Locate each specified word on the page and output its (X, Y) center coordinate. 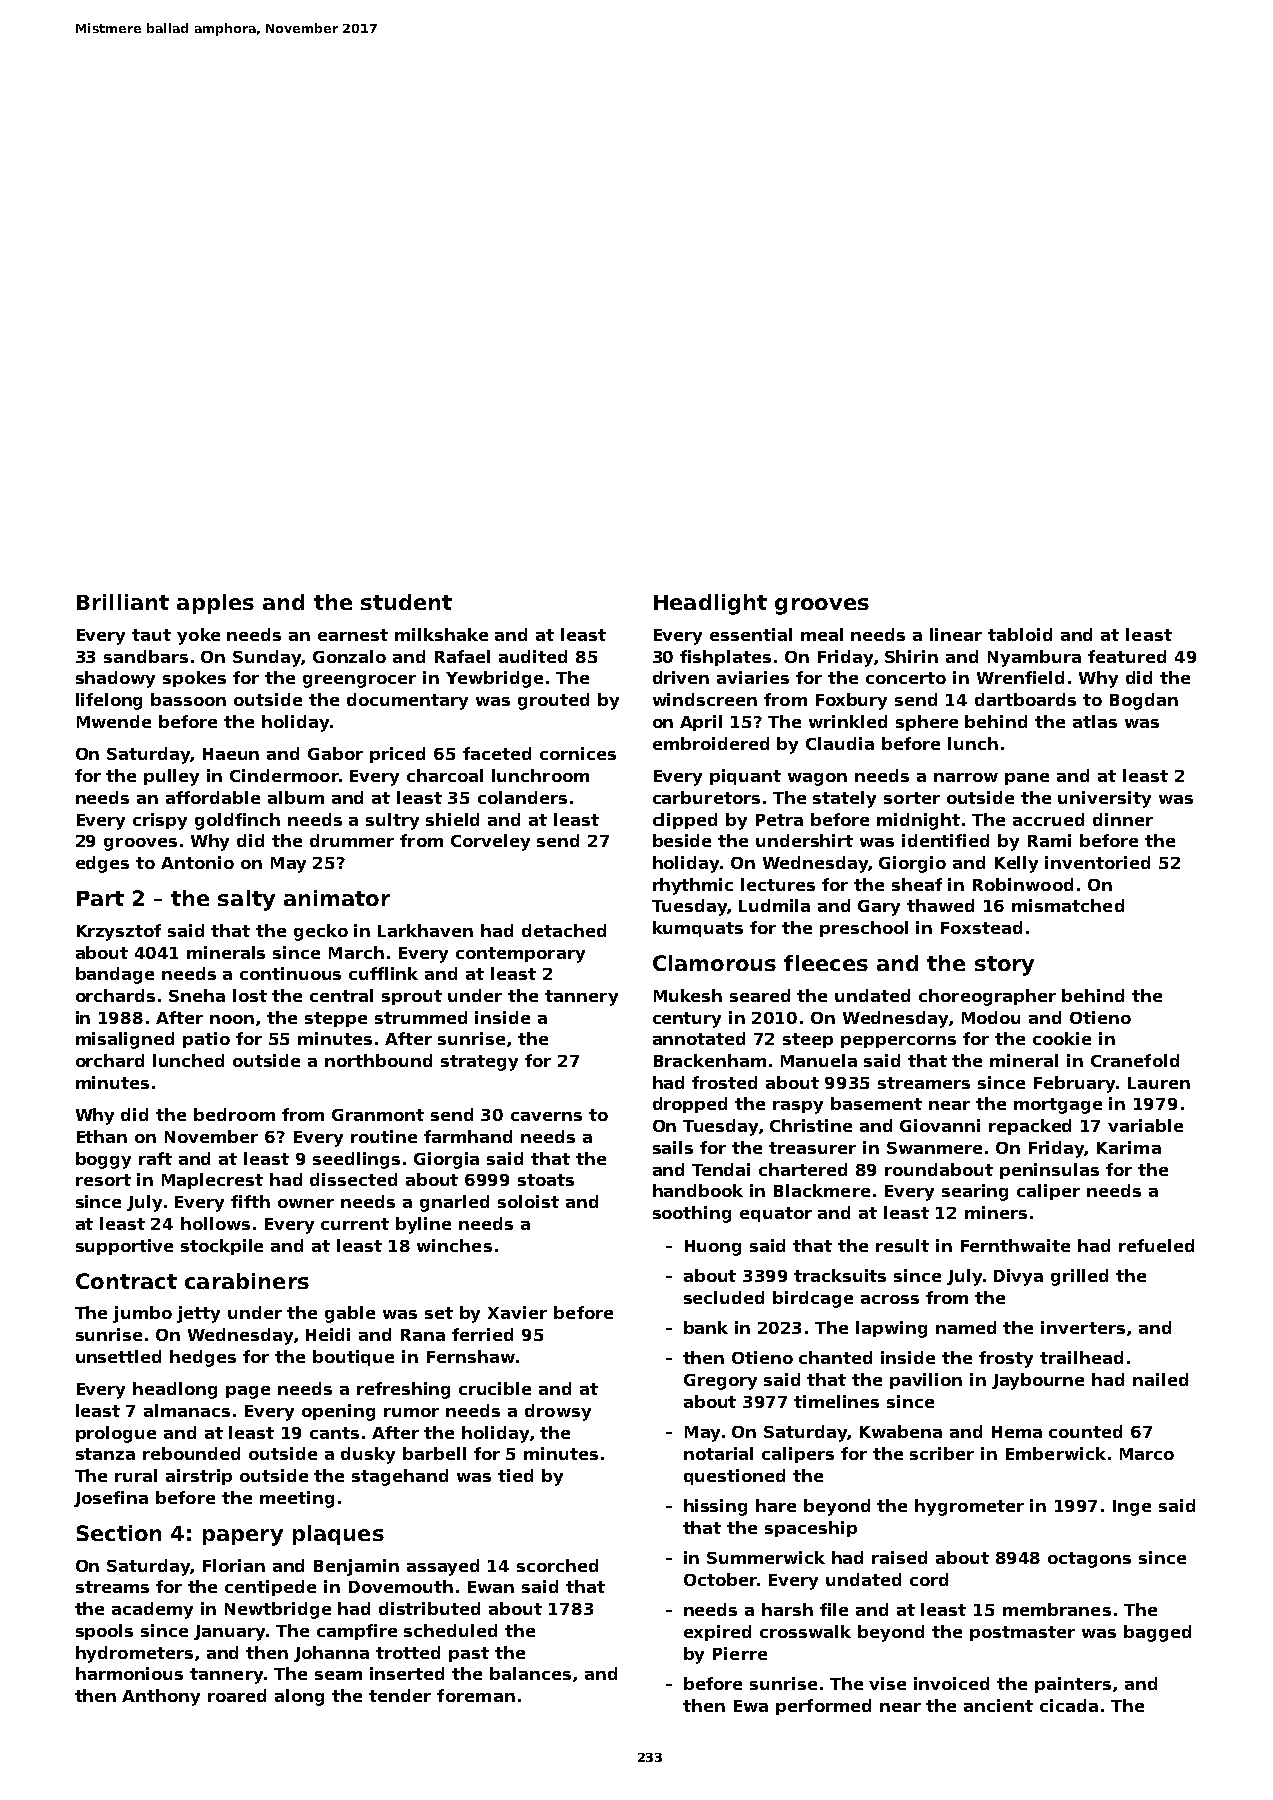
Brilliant (123, 602)
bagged (1157, 1633)
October (720, 1579)
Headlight (710, 604)
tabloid (1020, 634)
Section (119, 1533)
